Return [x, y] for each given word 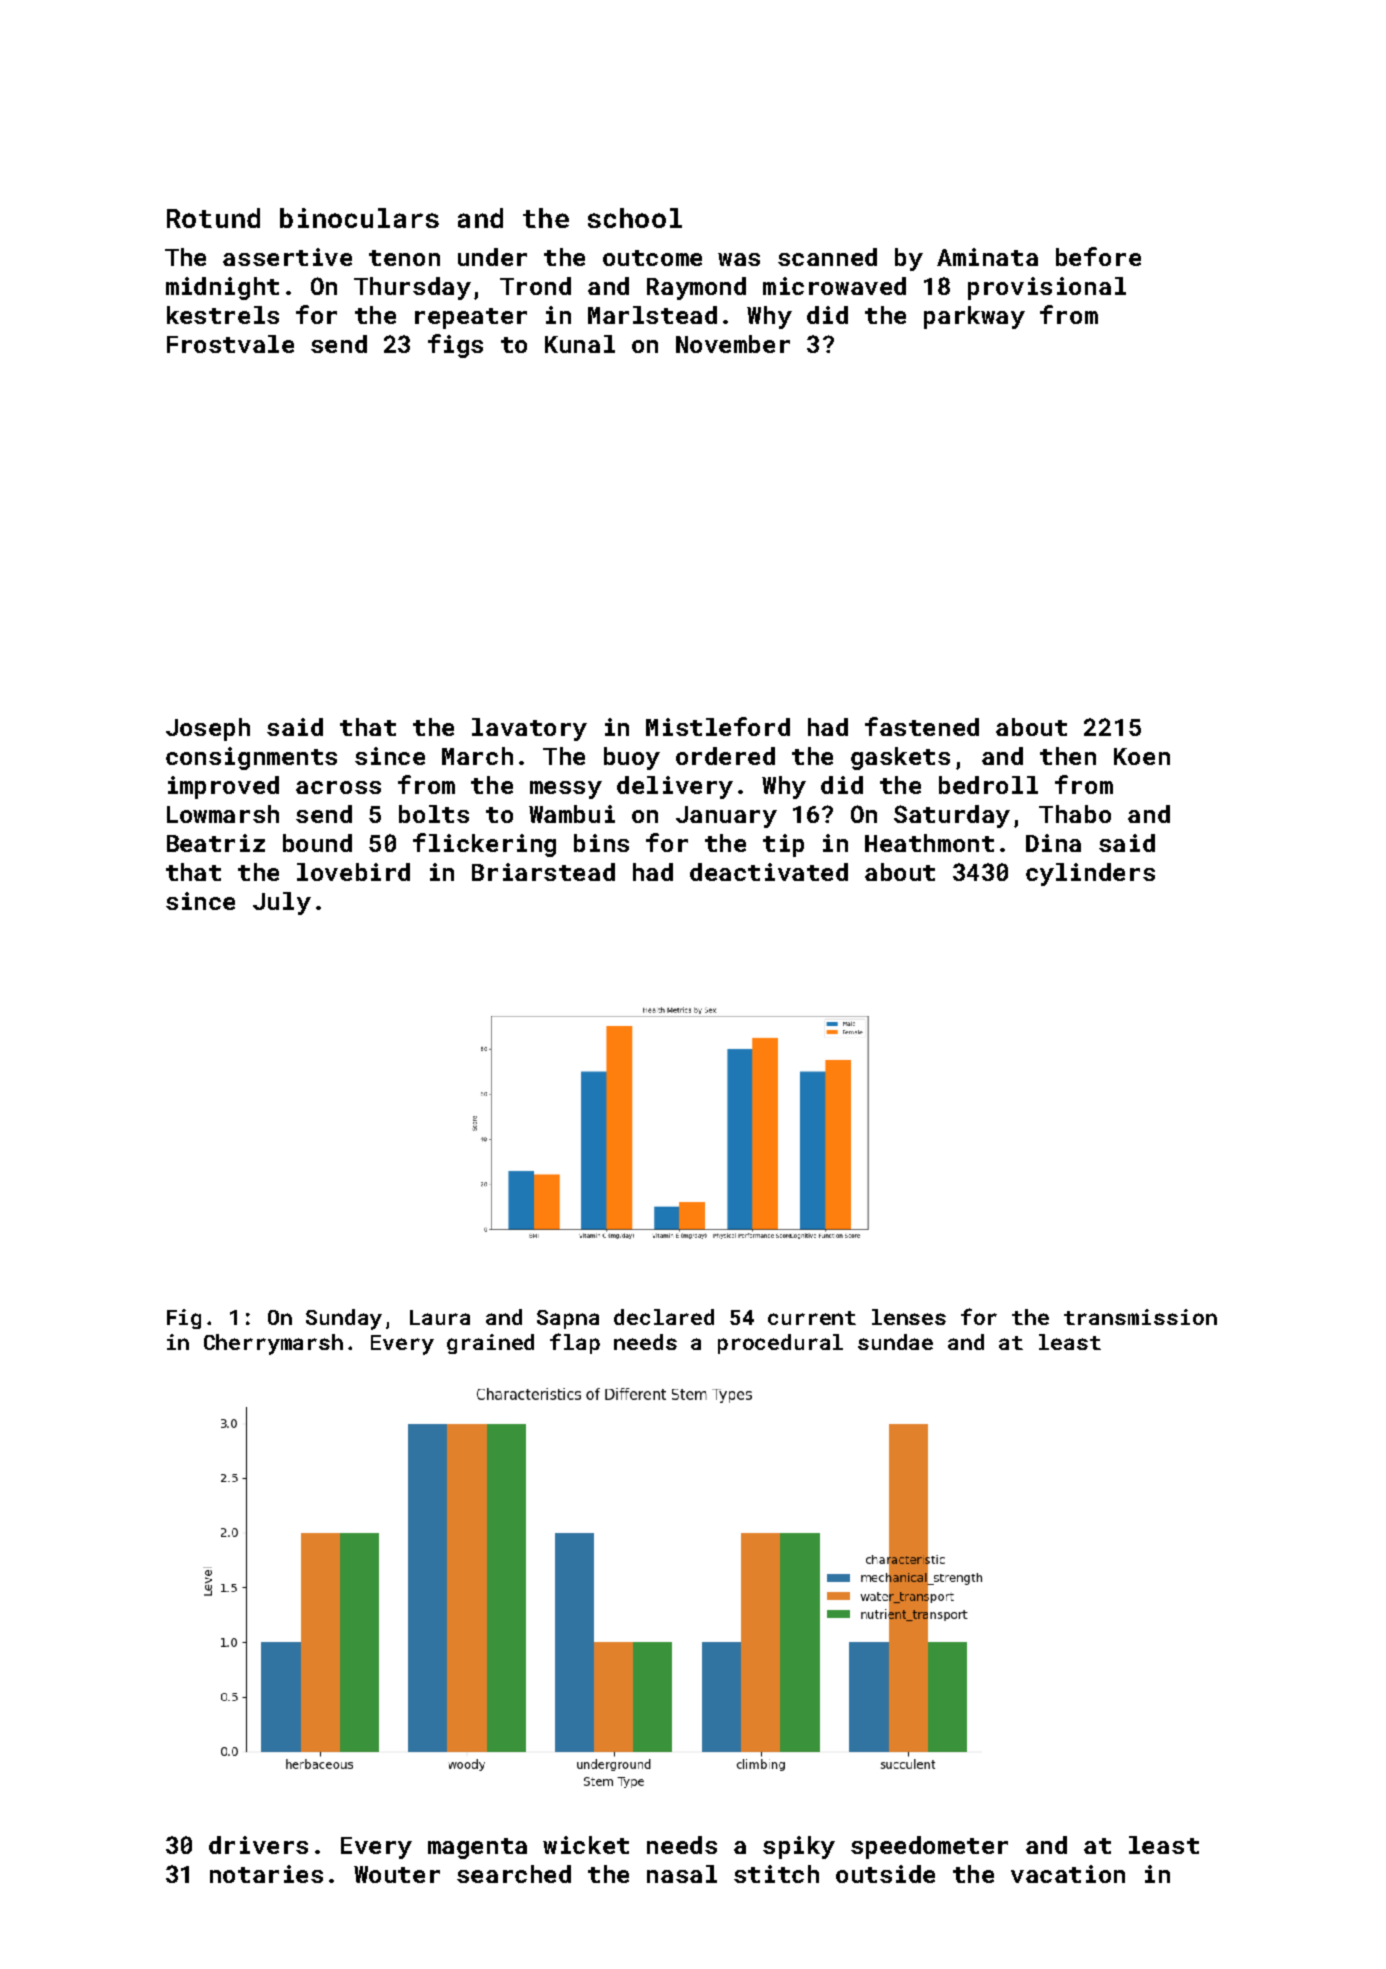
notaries [266, 1874]
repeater [471, 318]
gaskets [900, 758]
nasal [682, 1874]
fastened [922, 726]
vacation [1068, 1874]
